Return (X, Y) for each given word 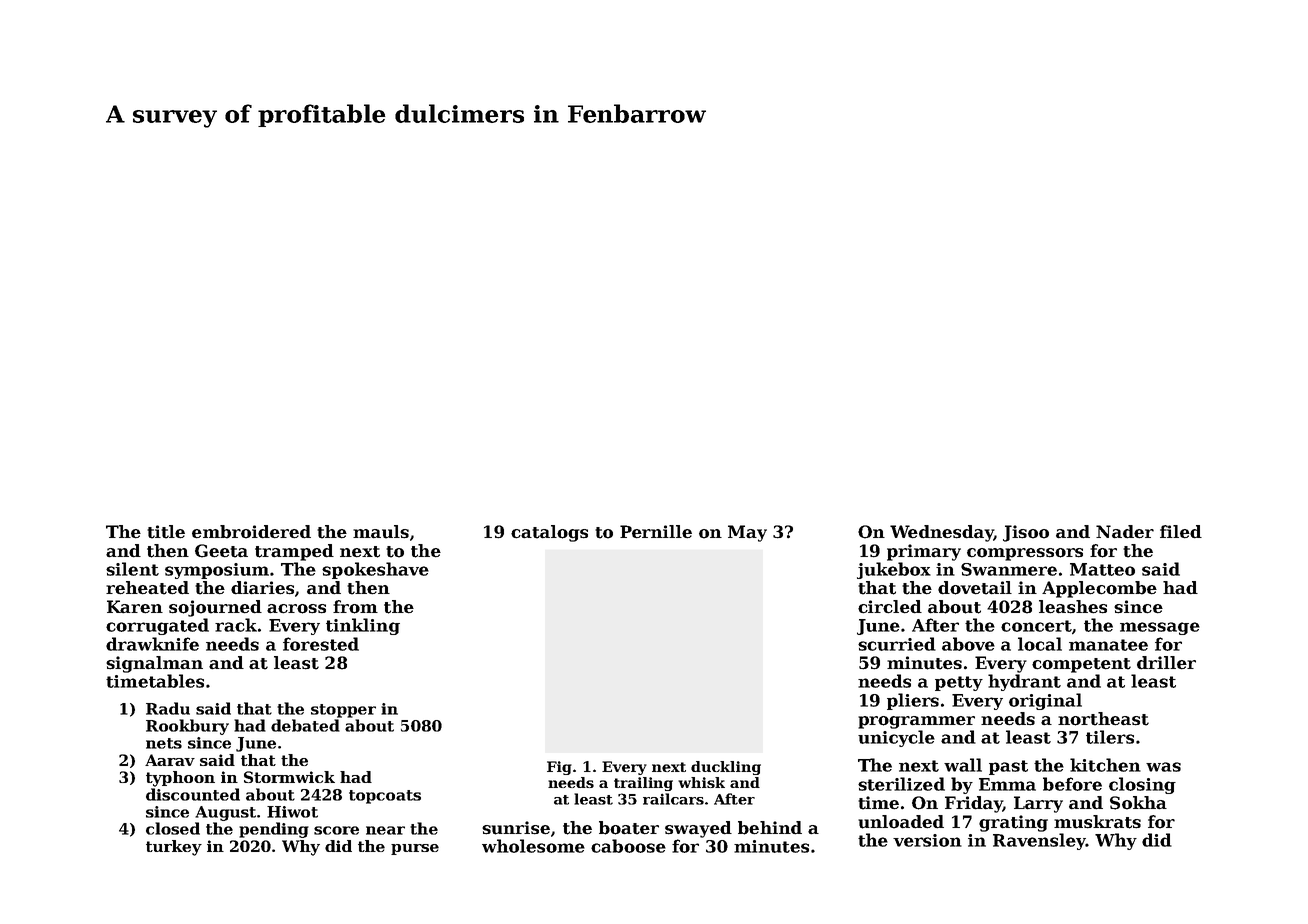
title (166, 532)
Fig (559, 768)
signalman (154, 664)
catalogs (549, 533)
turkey (174, 848)
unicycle (896, 738)
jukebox (894, 570)
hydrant (1024, 682)
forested (321, 644)
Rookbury (187, 727)
